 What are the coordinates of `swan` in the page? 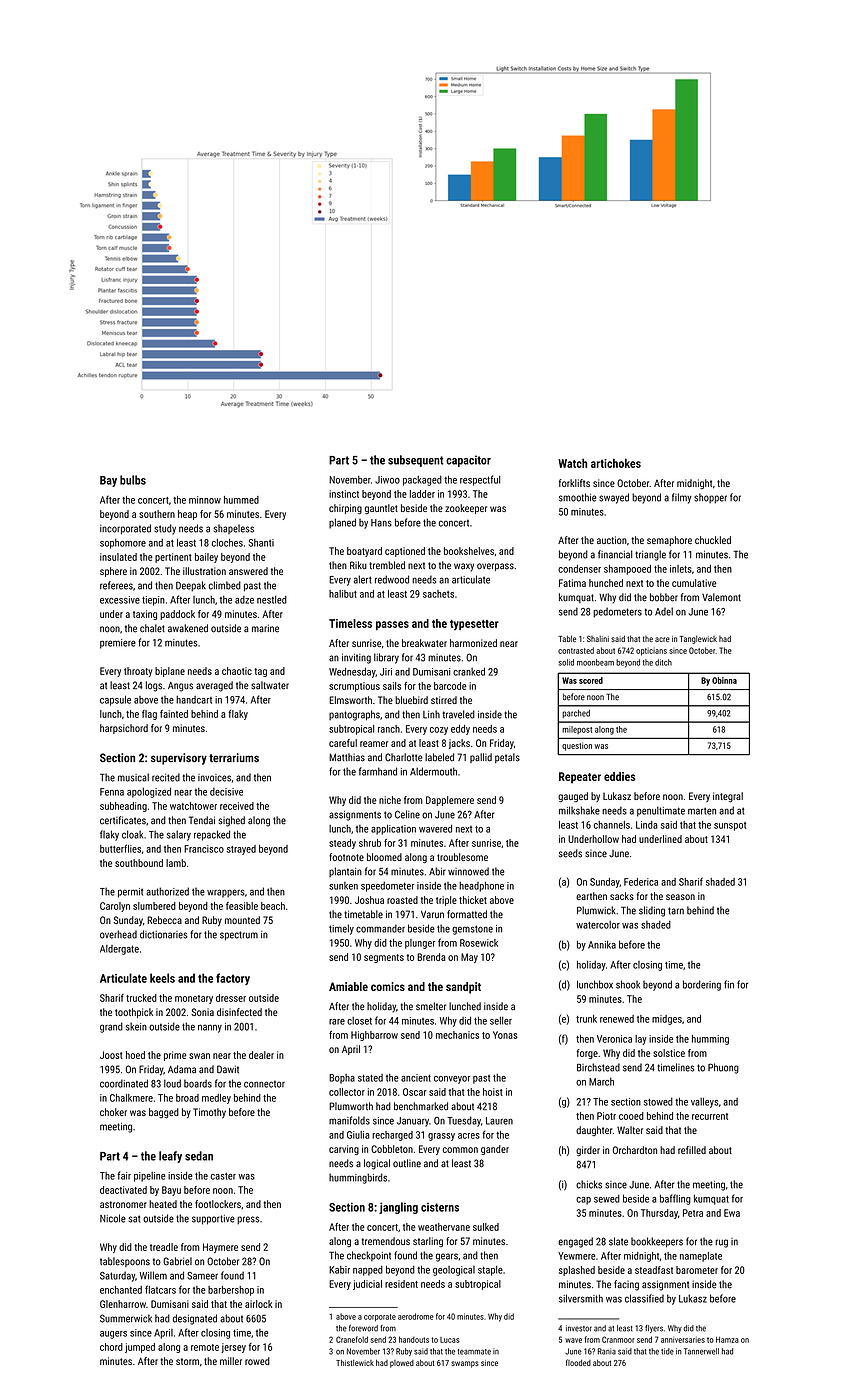 It's located at (199, 1056).
